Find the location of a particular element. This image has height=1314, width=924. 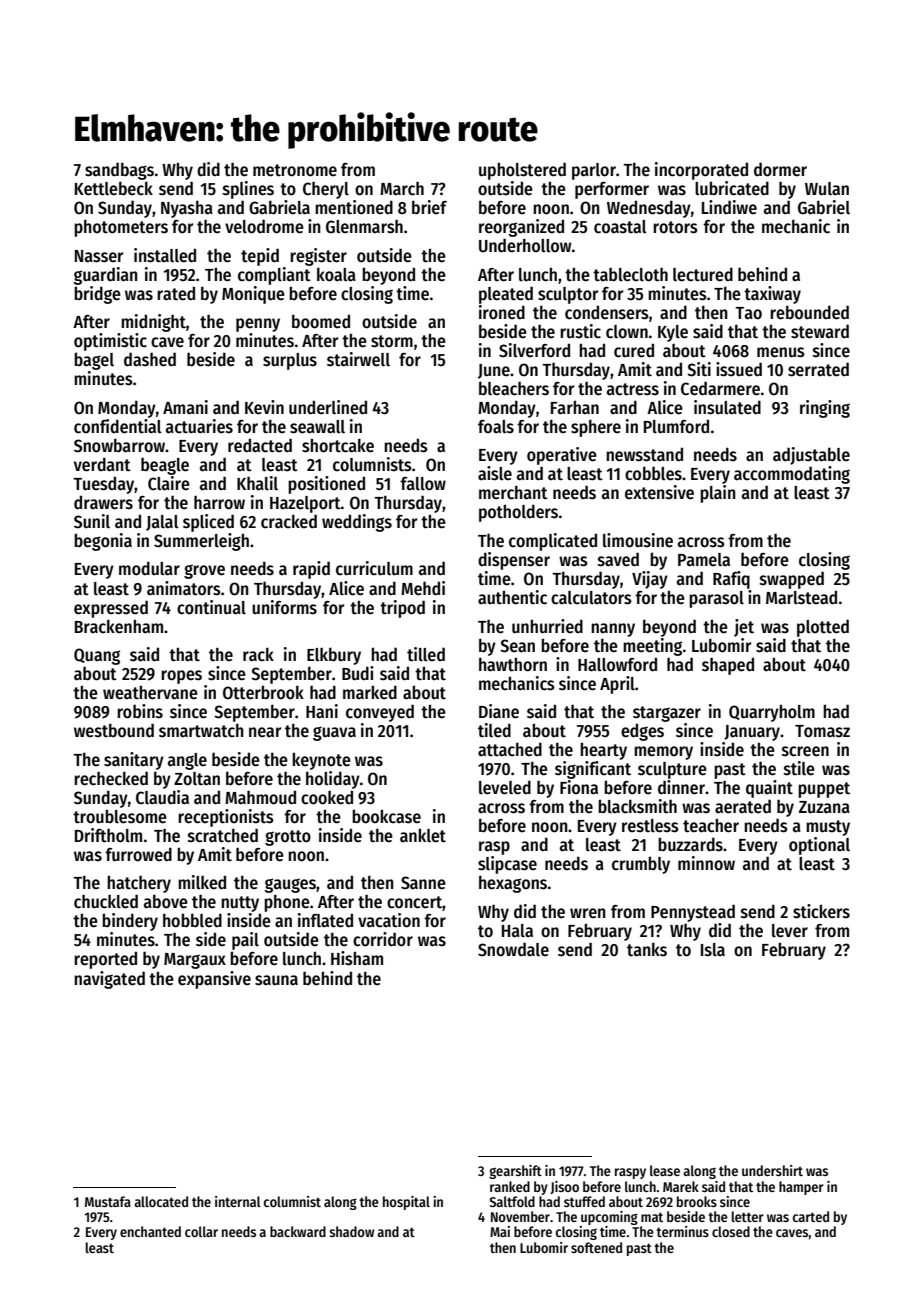

attached is located at coordinates (510, 749).
